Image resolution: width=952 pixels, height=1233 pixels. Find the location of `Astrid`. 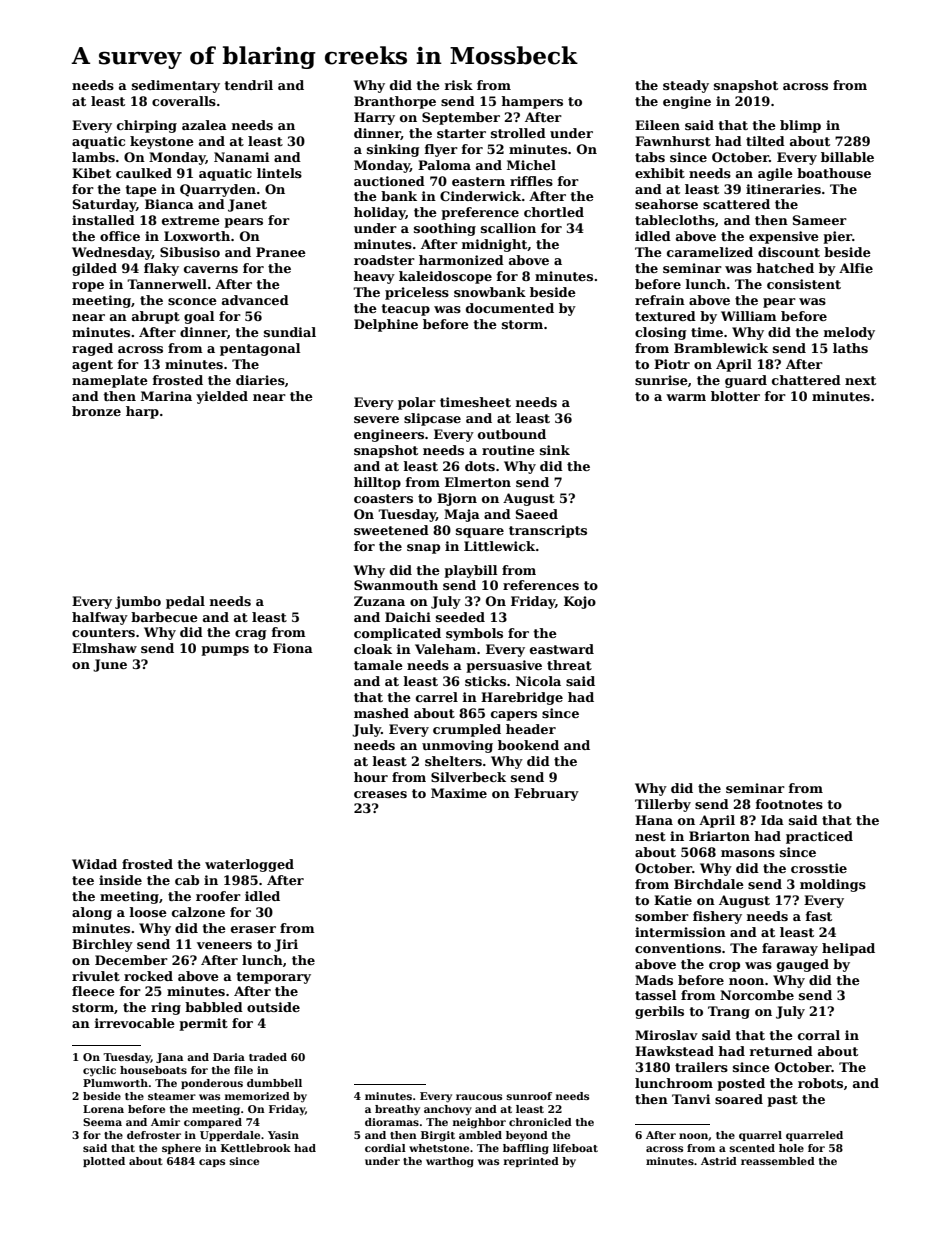

Astrid is located at coordinates (719, 1161).
